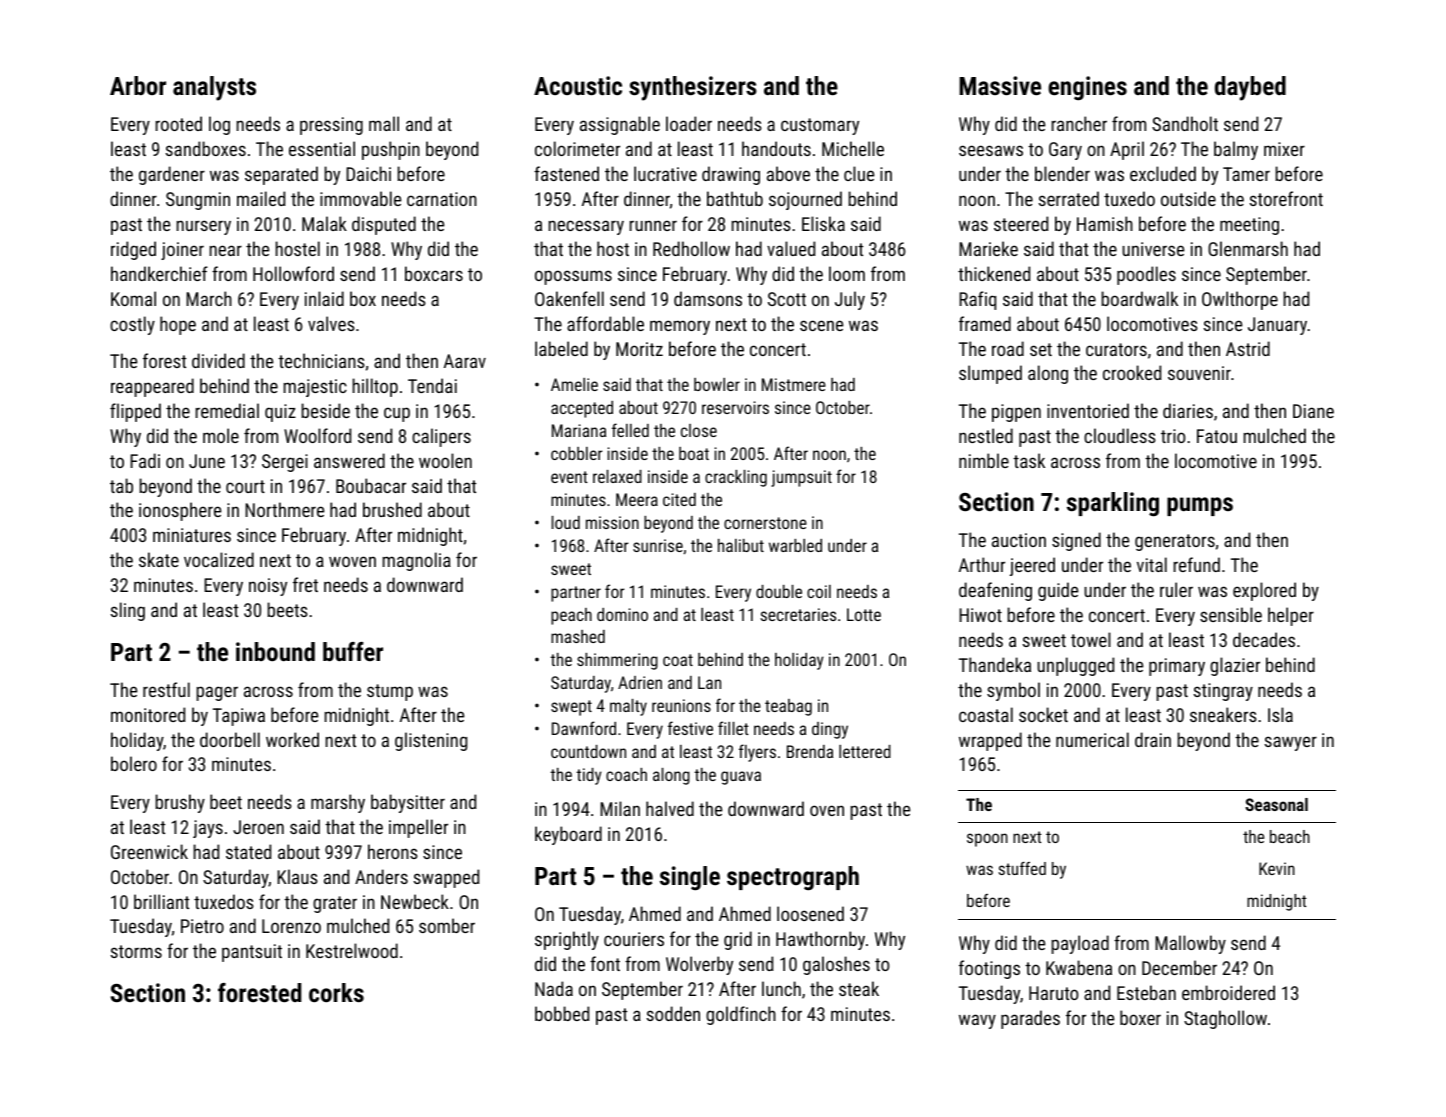  I want to click on Acoustic, so click(578, 85).
